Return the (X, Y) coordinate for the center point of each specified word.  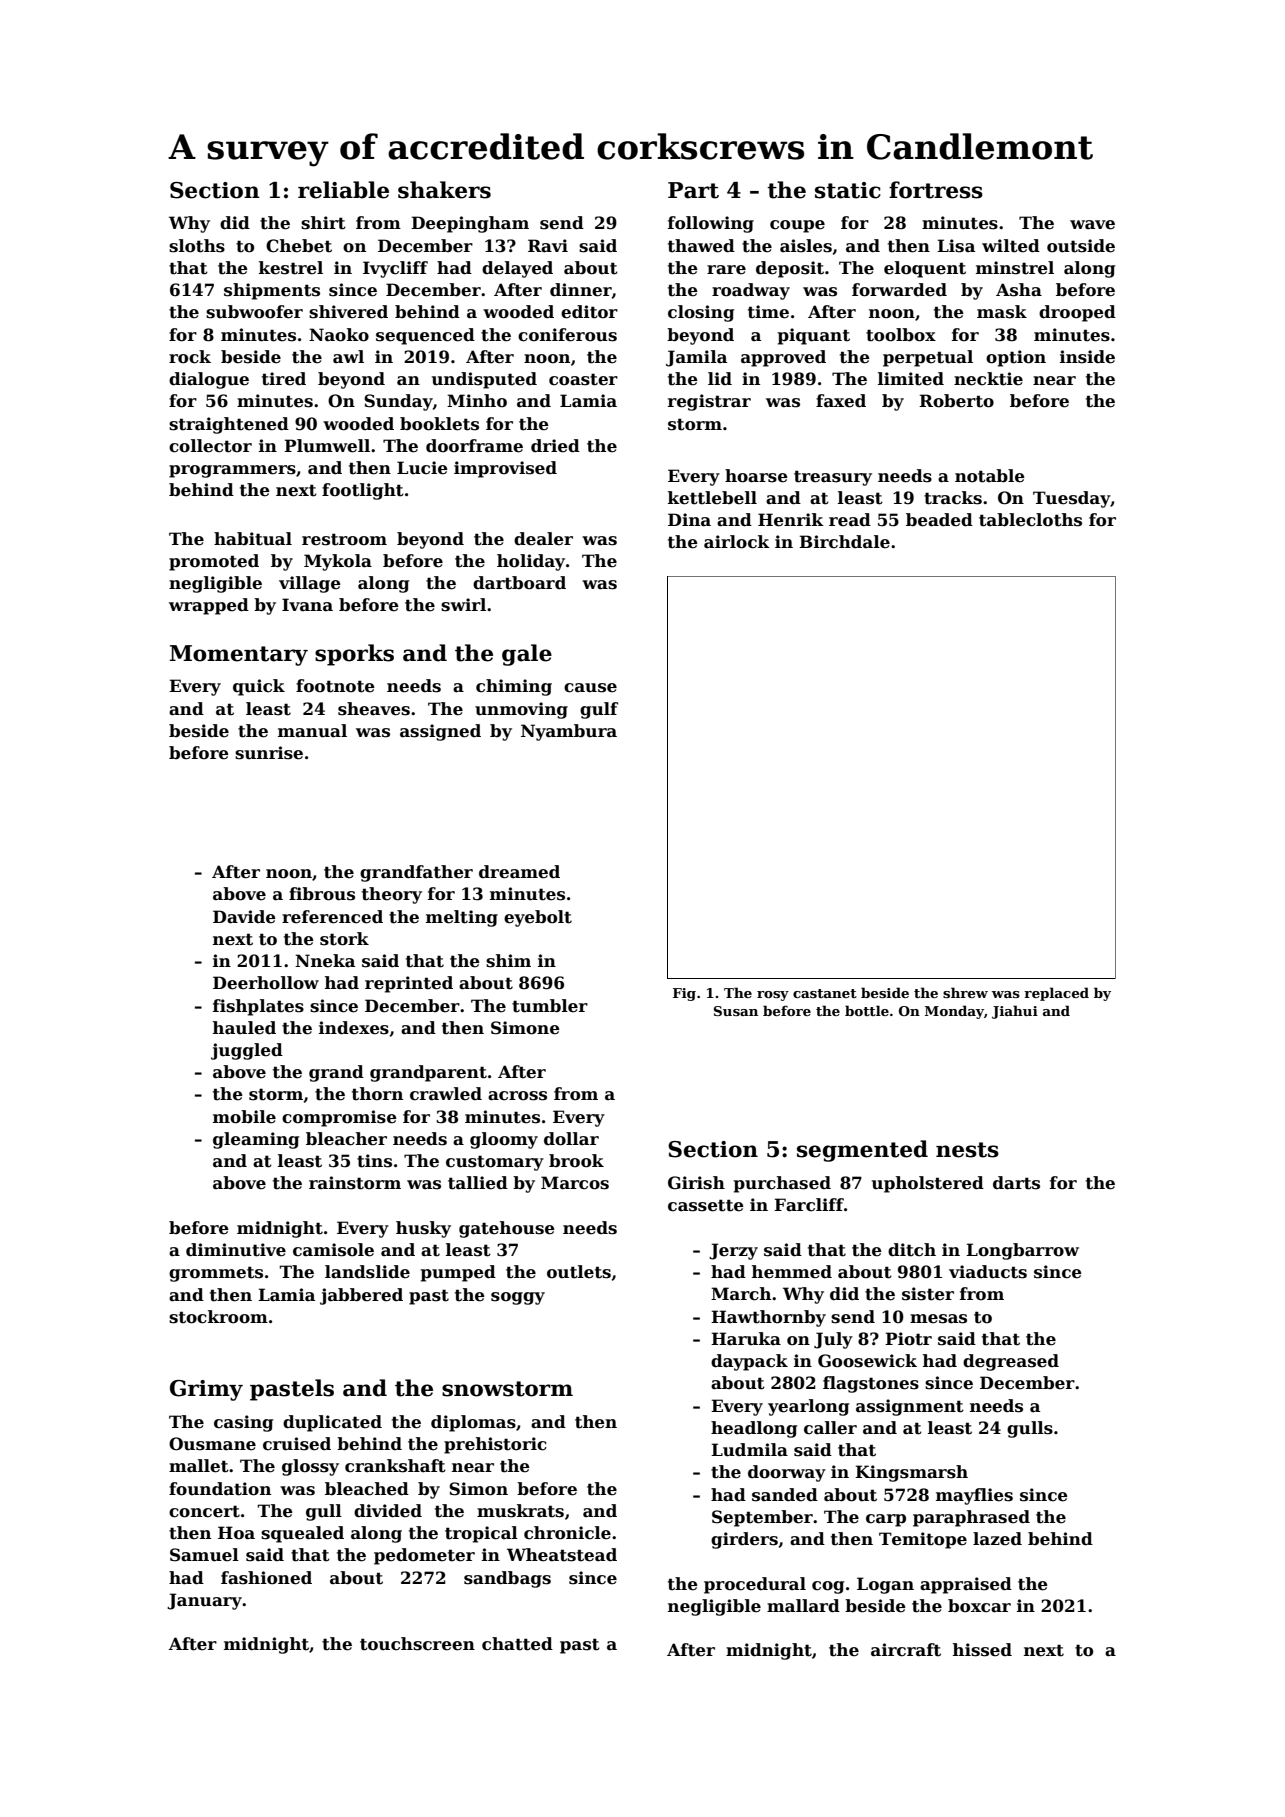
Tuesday (1071, 499)
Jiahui (1015, 1012)
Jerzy (733, 1251)
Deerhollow (266, 983)
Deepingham (470, 224)
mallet (199, 1466)
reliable (343, 190)
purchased (782, 1184)
